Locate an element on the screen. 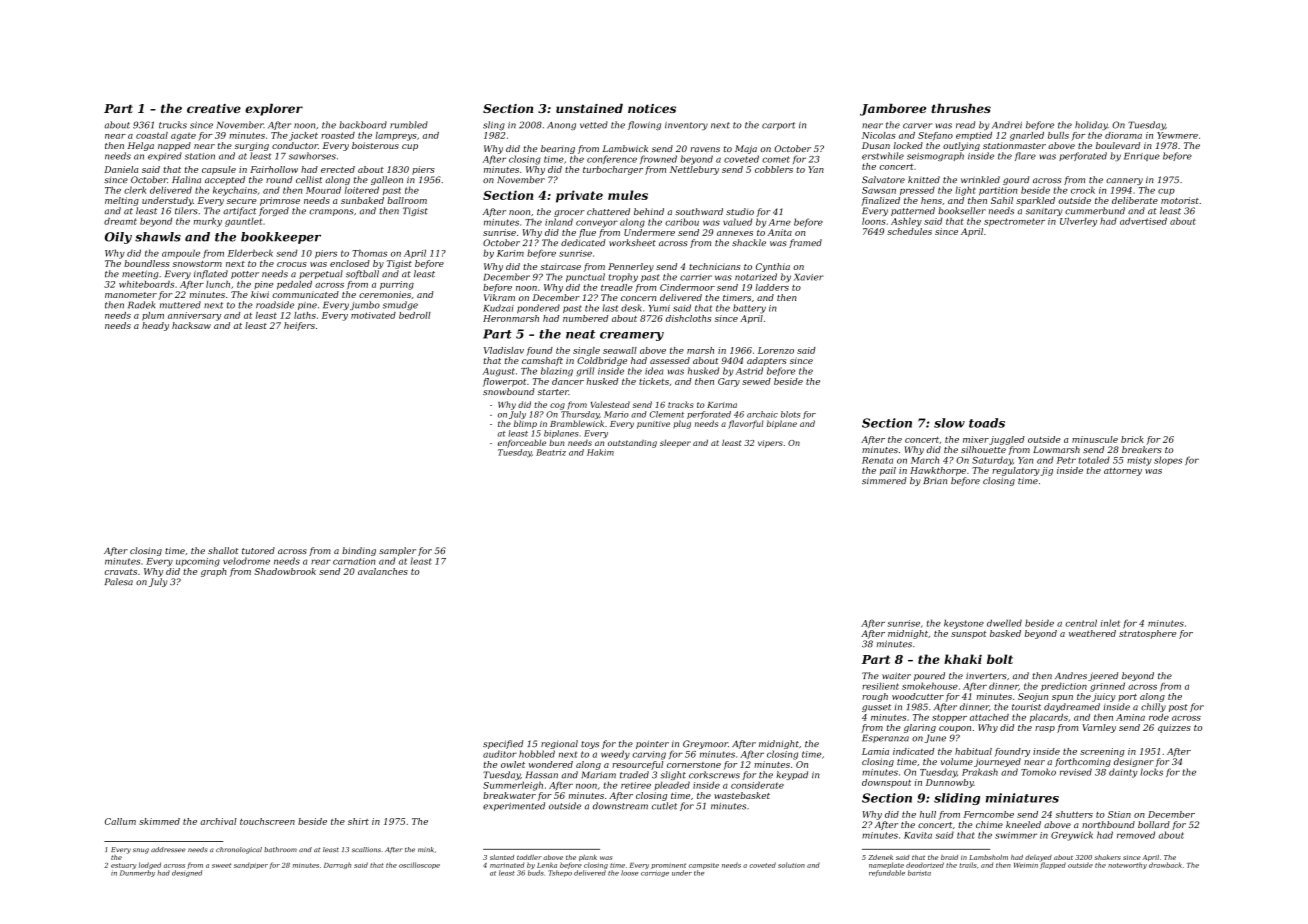 The width and height of the screenshot is (1308, 924). shirt is located at coordinates (358, 821).
